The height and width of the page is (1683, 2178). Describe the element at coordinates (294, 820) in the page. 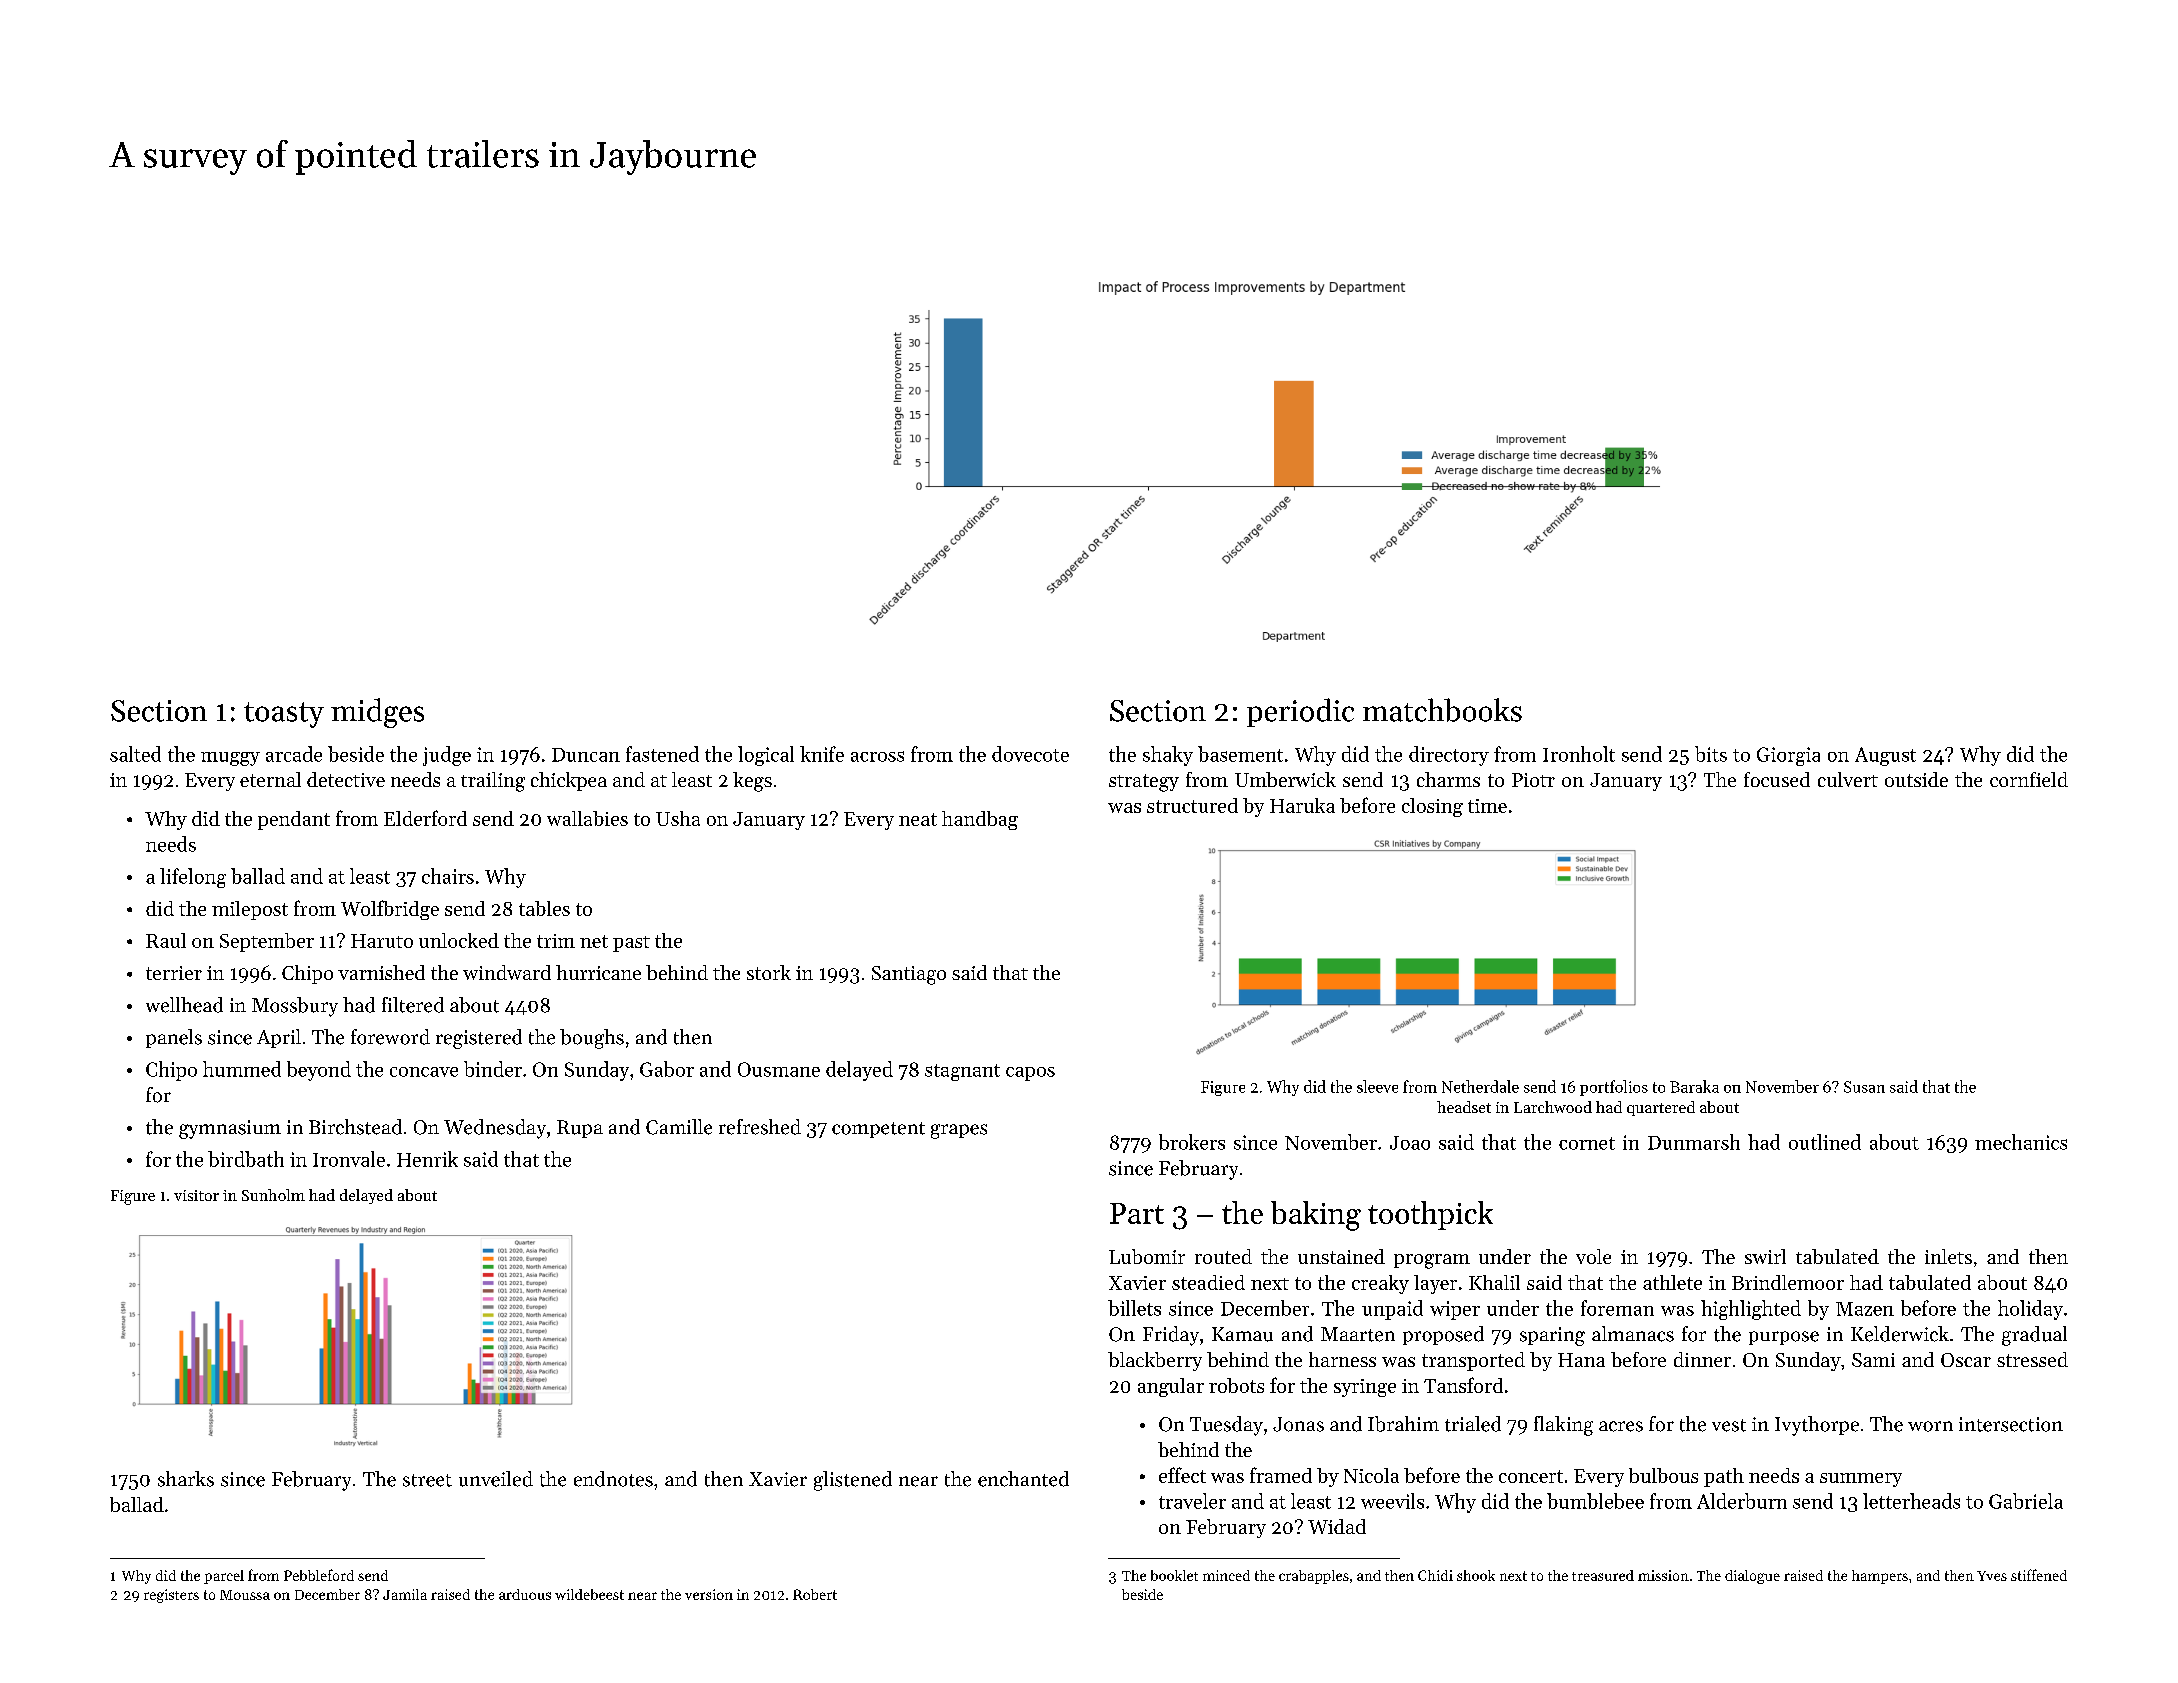

I see `pendant` at that location.
